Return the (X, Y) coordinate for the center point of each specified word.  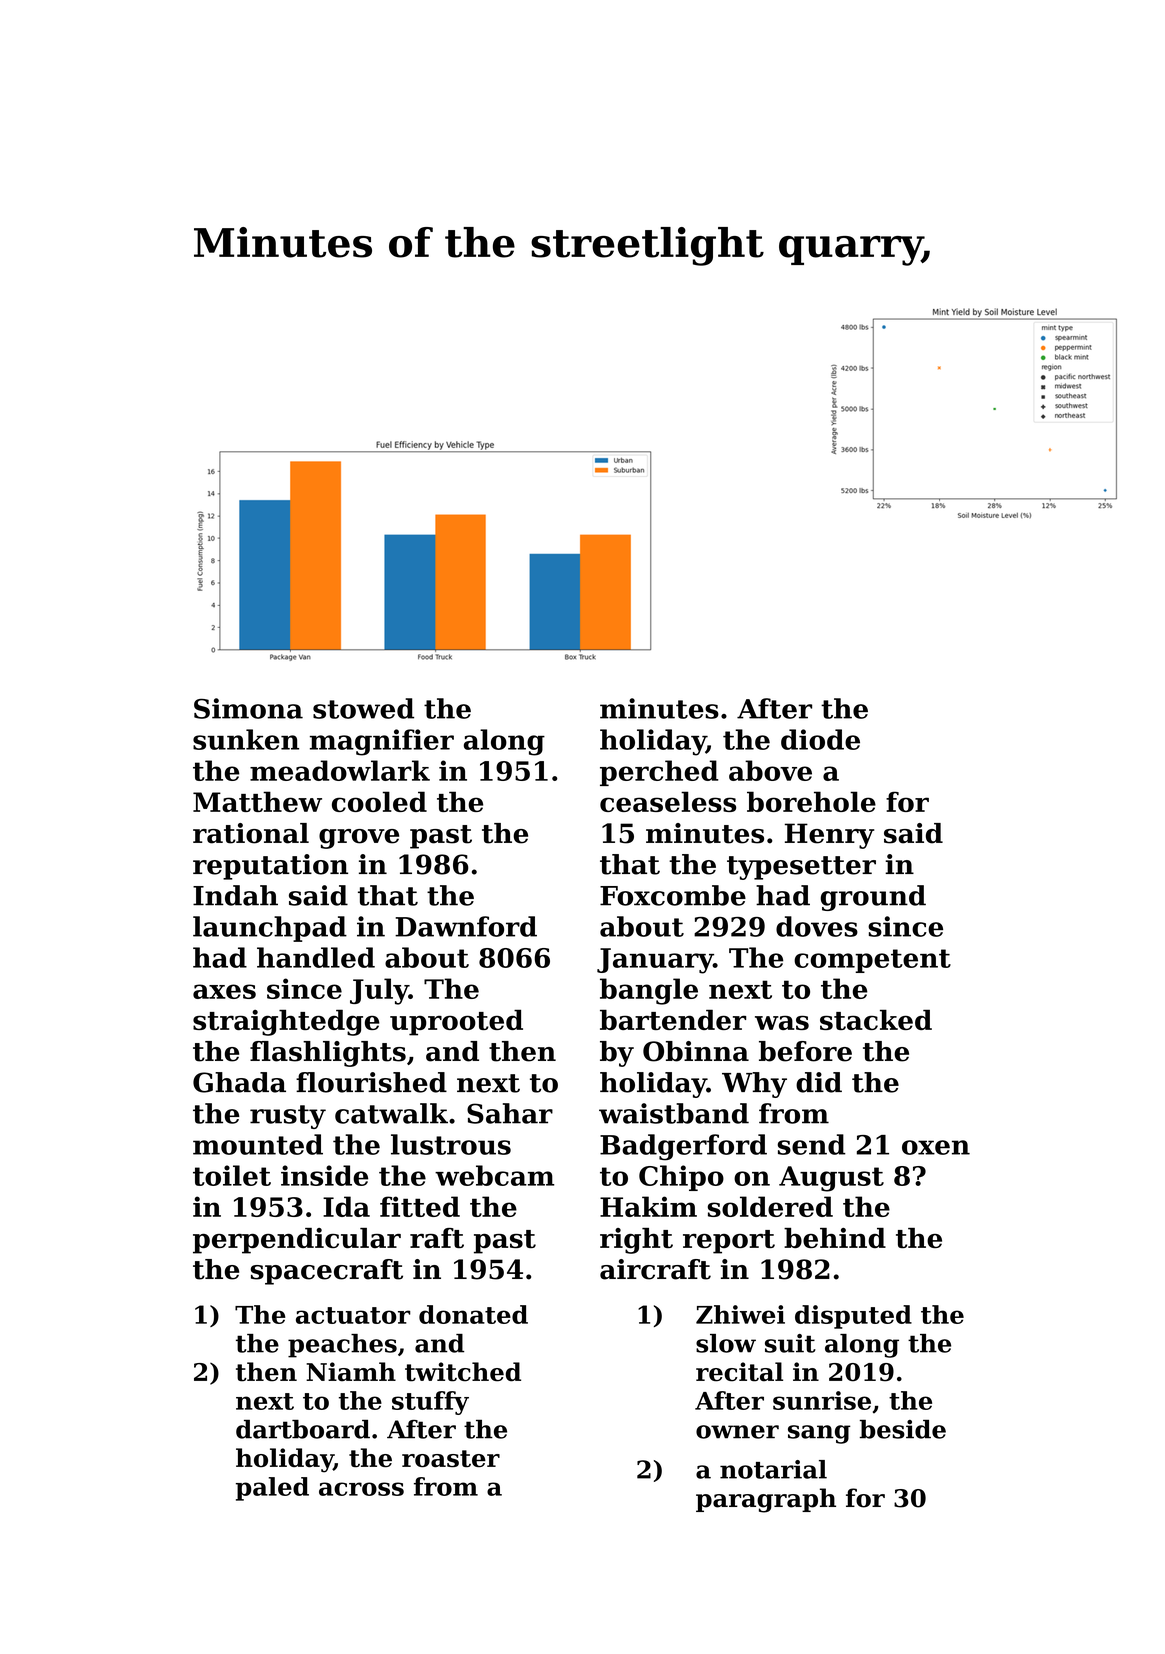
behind (835, 1238)
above (770, 770)
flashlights (328, 1054)
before (805, 1051)
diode (820, 739)
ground (873, 898)
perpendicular (297, 1241)
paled (272, 1489)
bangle (649, 991)
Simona (248, 708)
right (636, 1241)
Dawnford (466, 926)
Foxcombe (673, 895)
